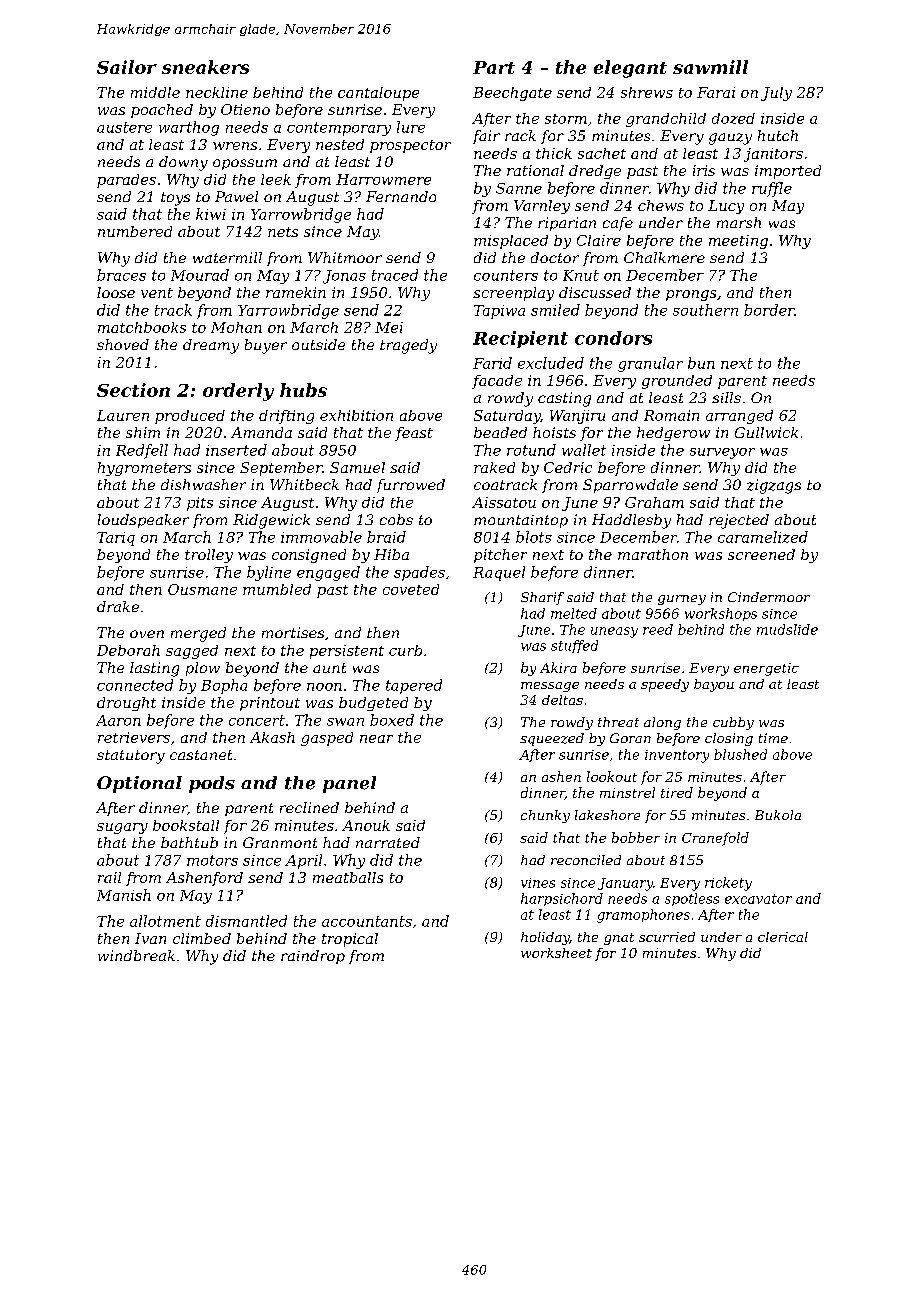  Describe the element at coordinates (313, 957) in the document. I see `raindrop` at that location.
